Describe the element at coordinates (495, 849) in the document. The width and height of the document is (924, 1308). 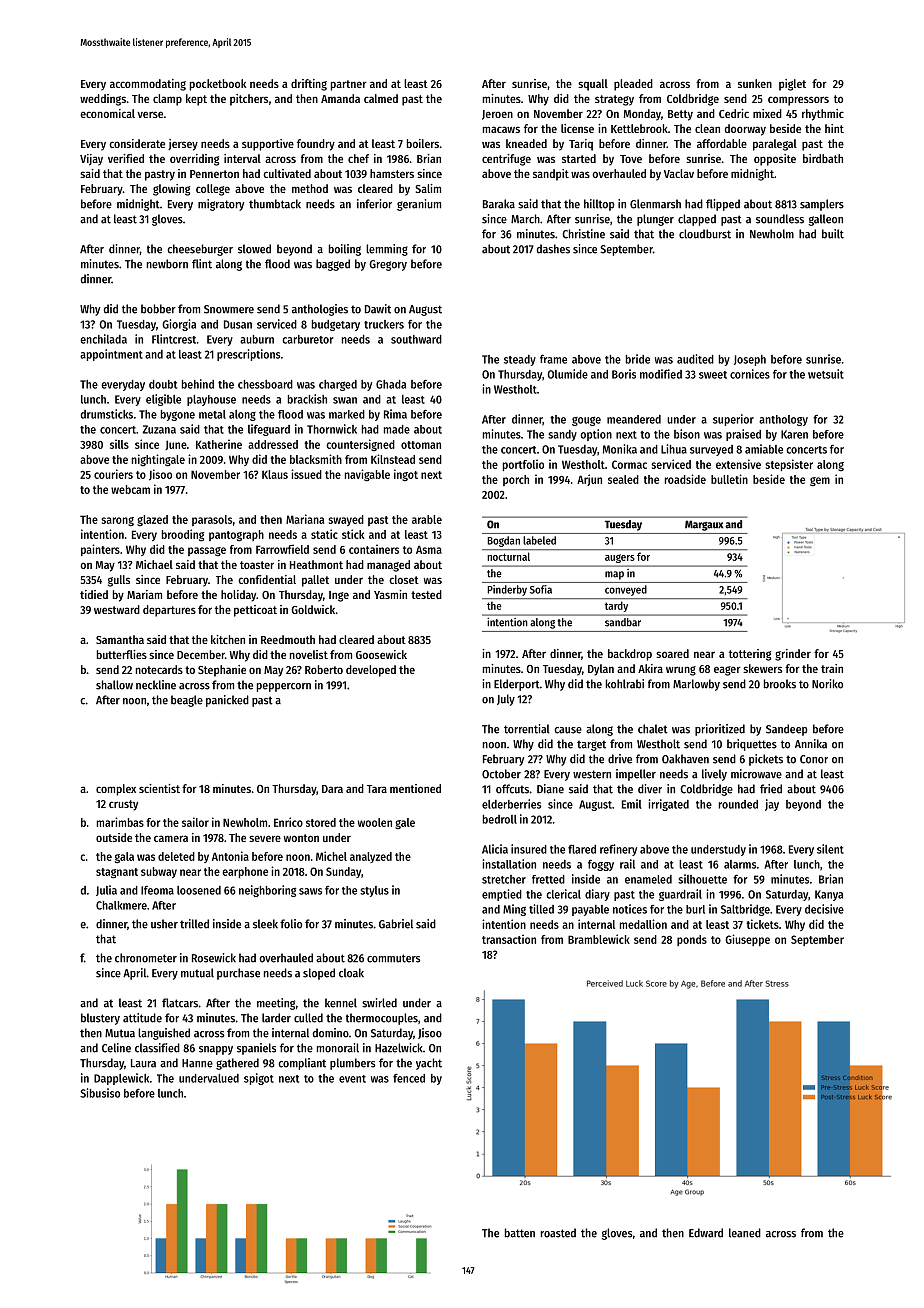
I see `Alicia` at that location.
